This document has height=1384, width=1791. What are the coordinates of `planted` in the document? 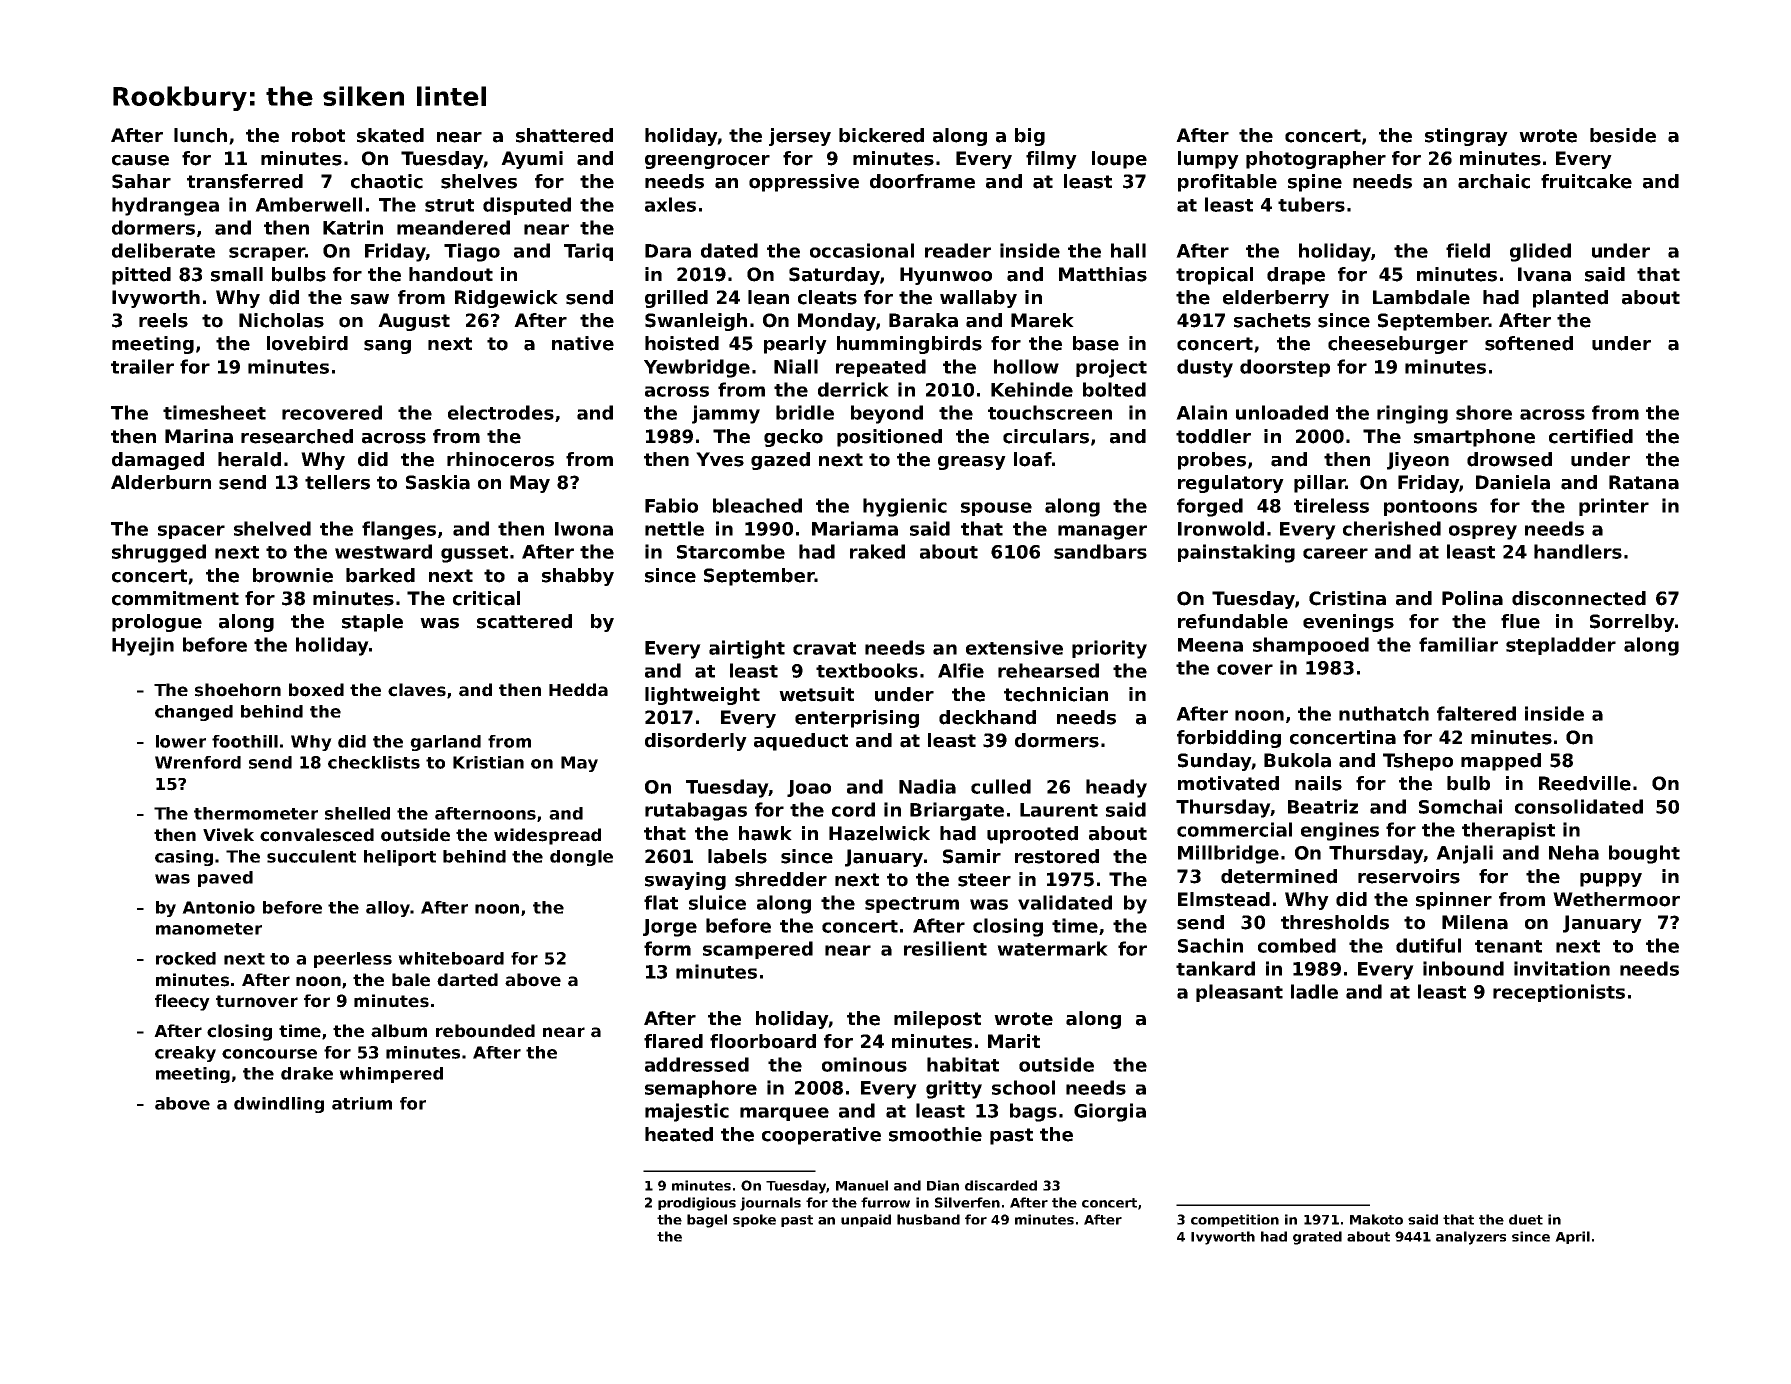 It's located at (1570, 299).
